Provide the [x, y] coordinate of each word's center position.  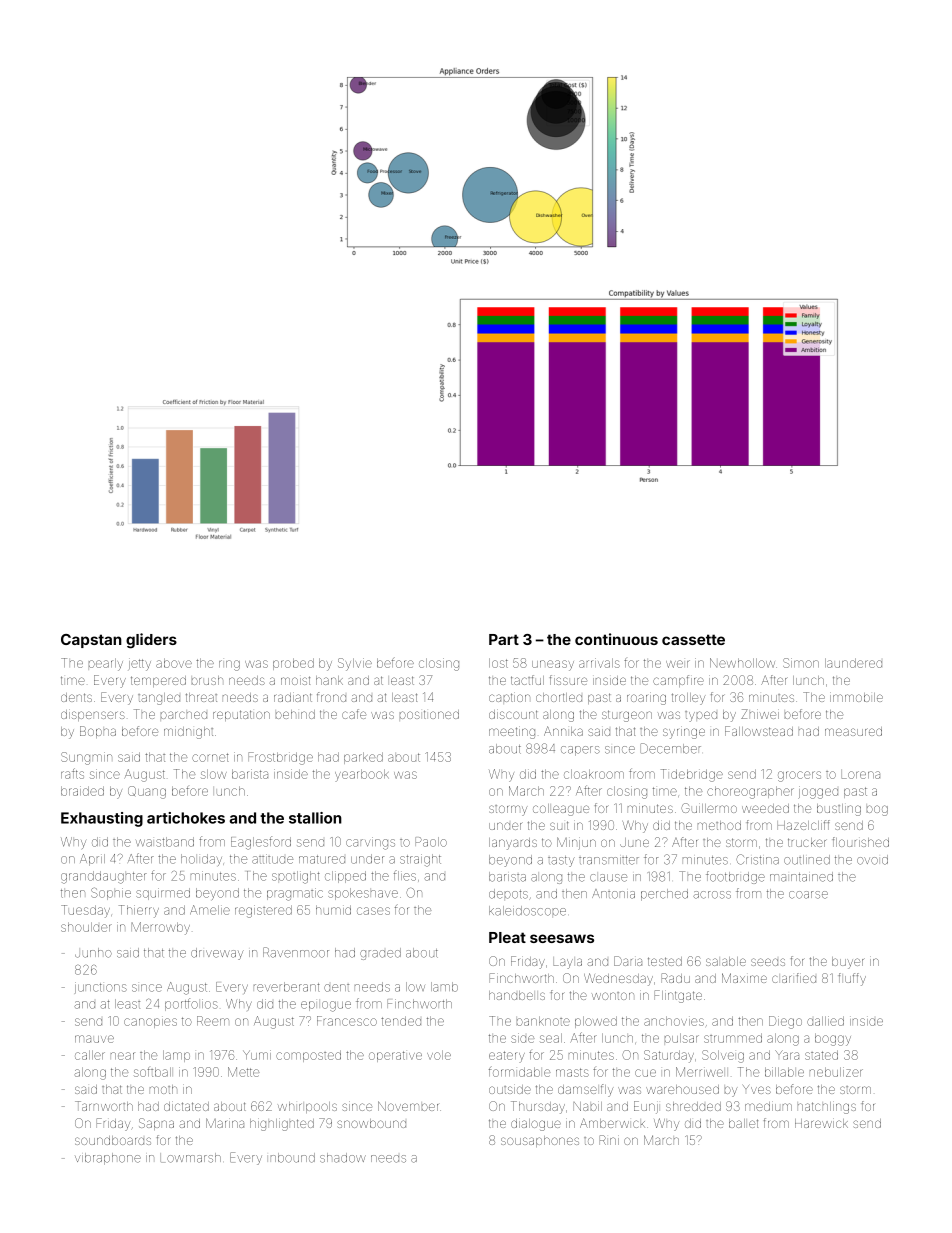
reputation [241, 715]
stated [821, 1055]
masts [572, 1072]
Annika [563, 731]
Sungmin [86, 758]
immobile [856, 697]
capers [580, 751]
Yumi [257, 1055]
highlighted [282, 1125]
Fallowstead [759, 731]
